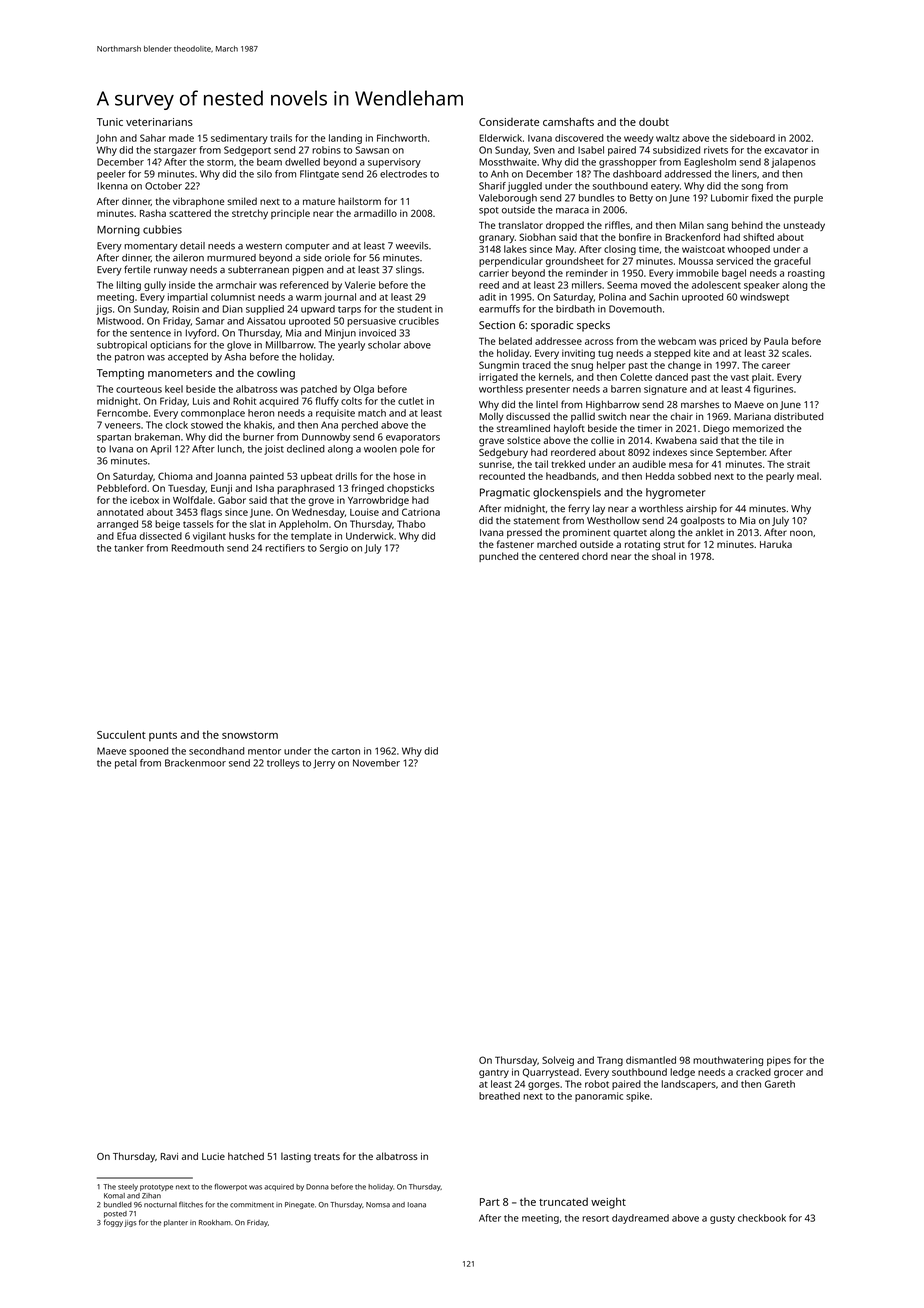 The height and width of the page is (1308, 924). Describe the element at coordinates (115, 1214) in the page. I see `posted` at that location.
